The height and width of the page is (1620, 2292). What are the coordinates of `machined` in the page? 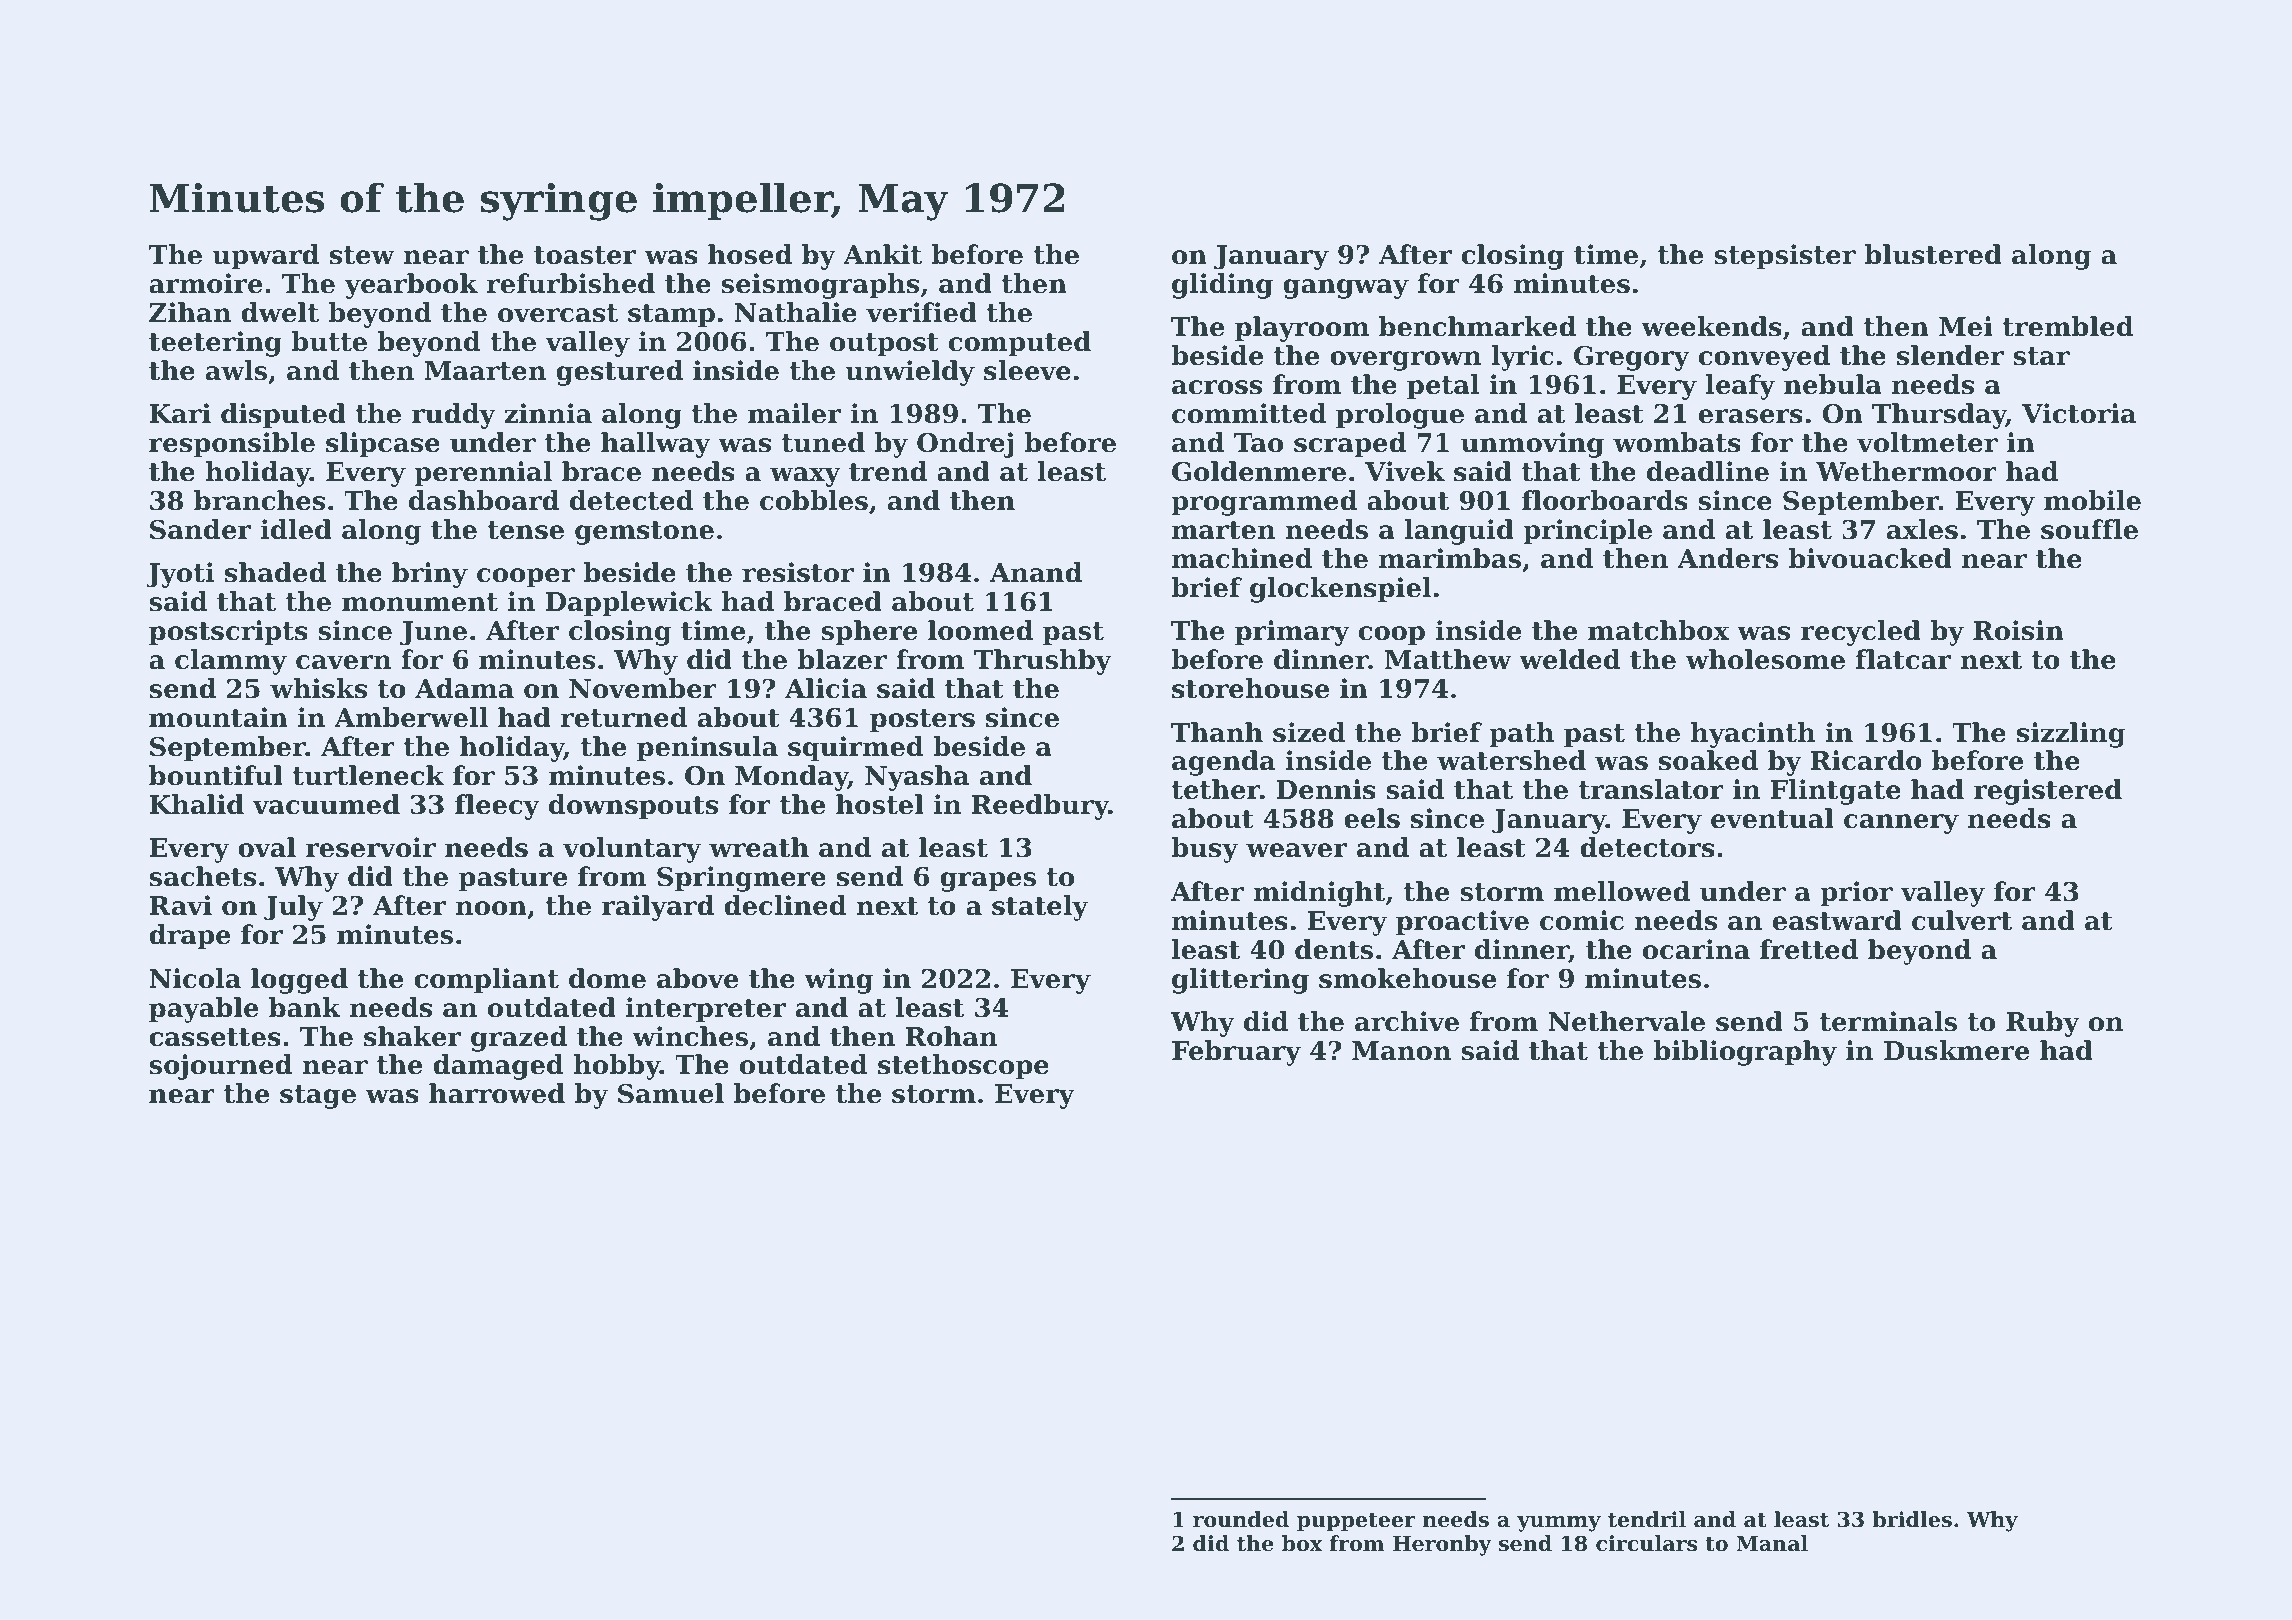 It's located at (1242, 558).
